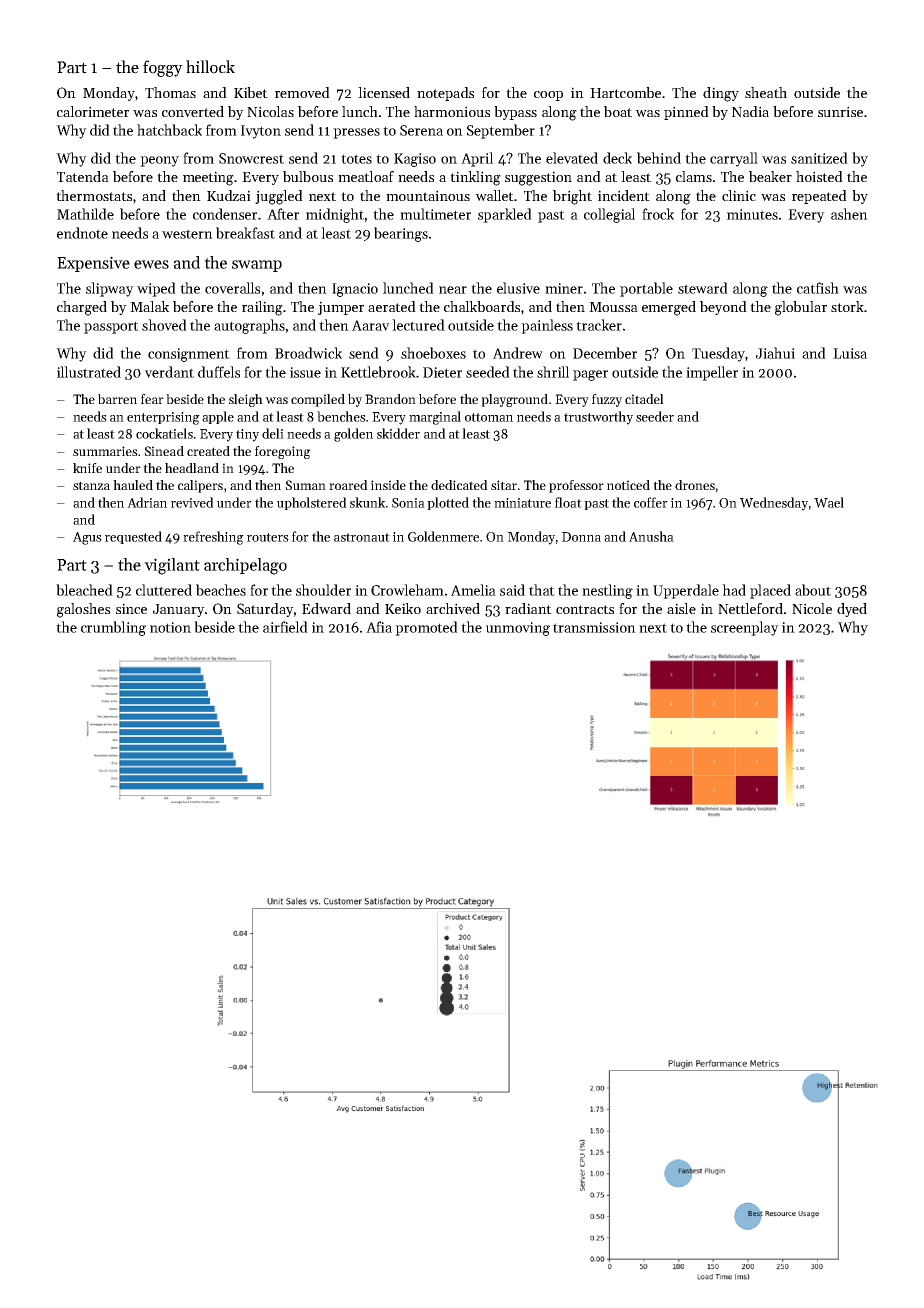 The height and width of the page is (1308, 924). What do you see at coordinates (840, 111) in the page?
I see `sunrise` at bounding box center [840, 111].
